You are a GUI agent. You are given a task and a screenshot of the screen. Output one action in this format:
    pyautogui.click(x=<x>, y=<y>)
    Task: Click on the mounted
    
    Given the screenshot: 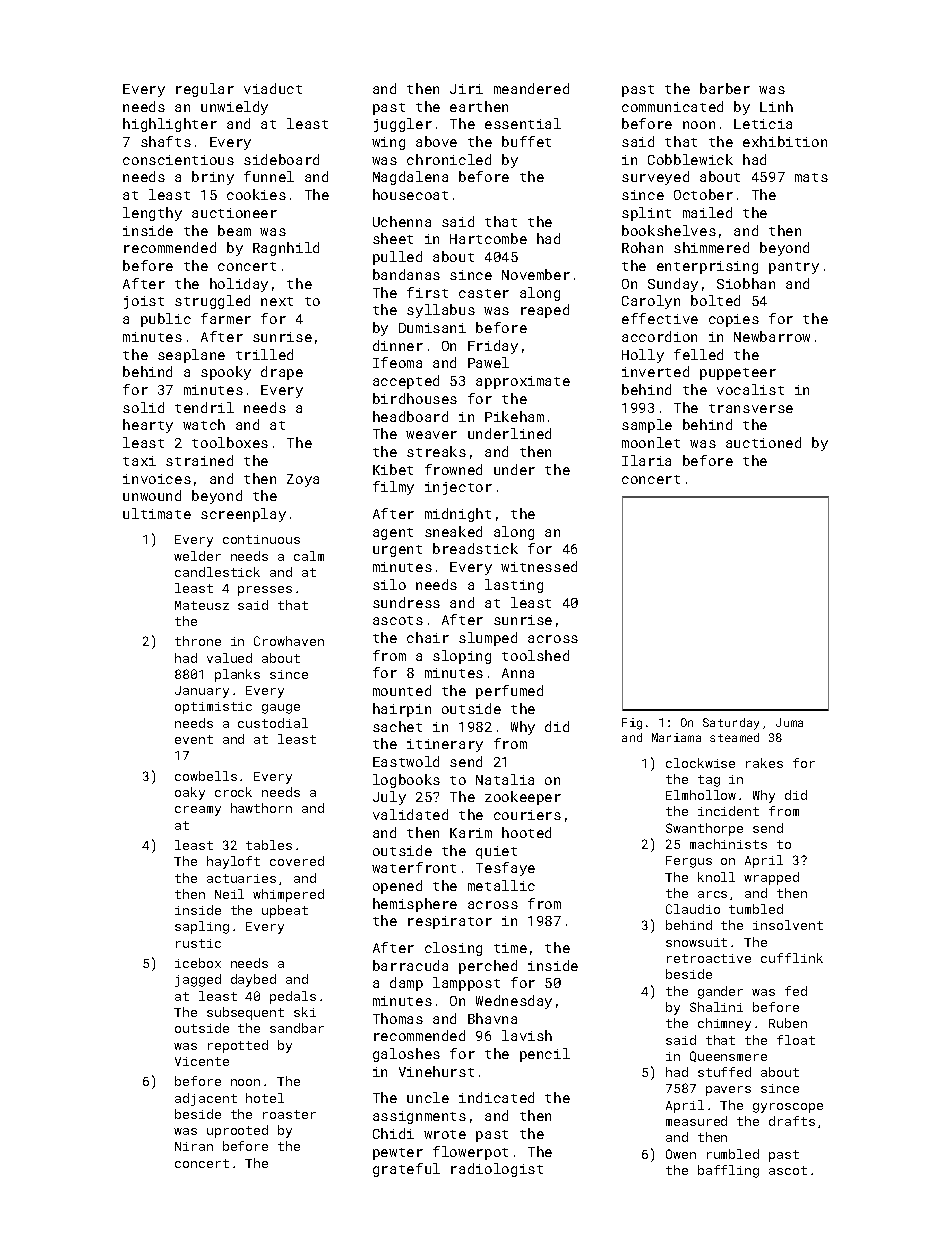 What is the action you would take?
    pyautogui.click(x=402, y=690)
